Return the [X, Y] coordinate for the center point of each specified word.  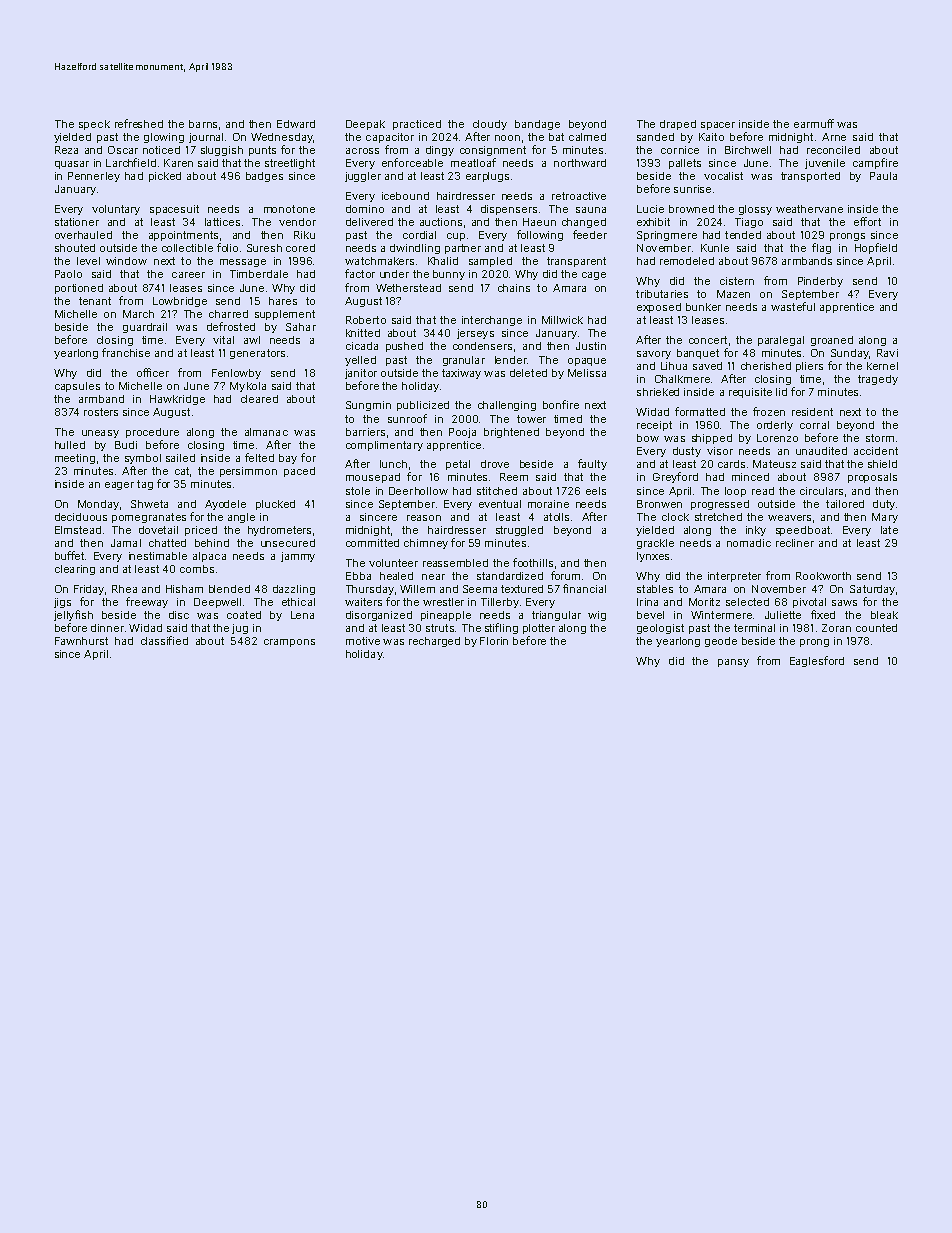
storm [880, 438]
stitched [497, 491]
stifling [501, 628]
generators [257, 354]
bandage [537, 125]
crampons [289, 643]
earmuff [814, 123]
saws [844, 603]
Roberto [366, 320]
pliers [809, 367]
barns [203, 124]
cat [182, 471]
